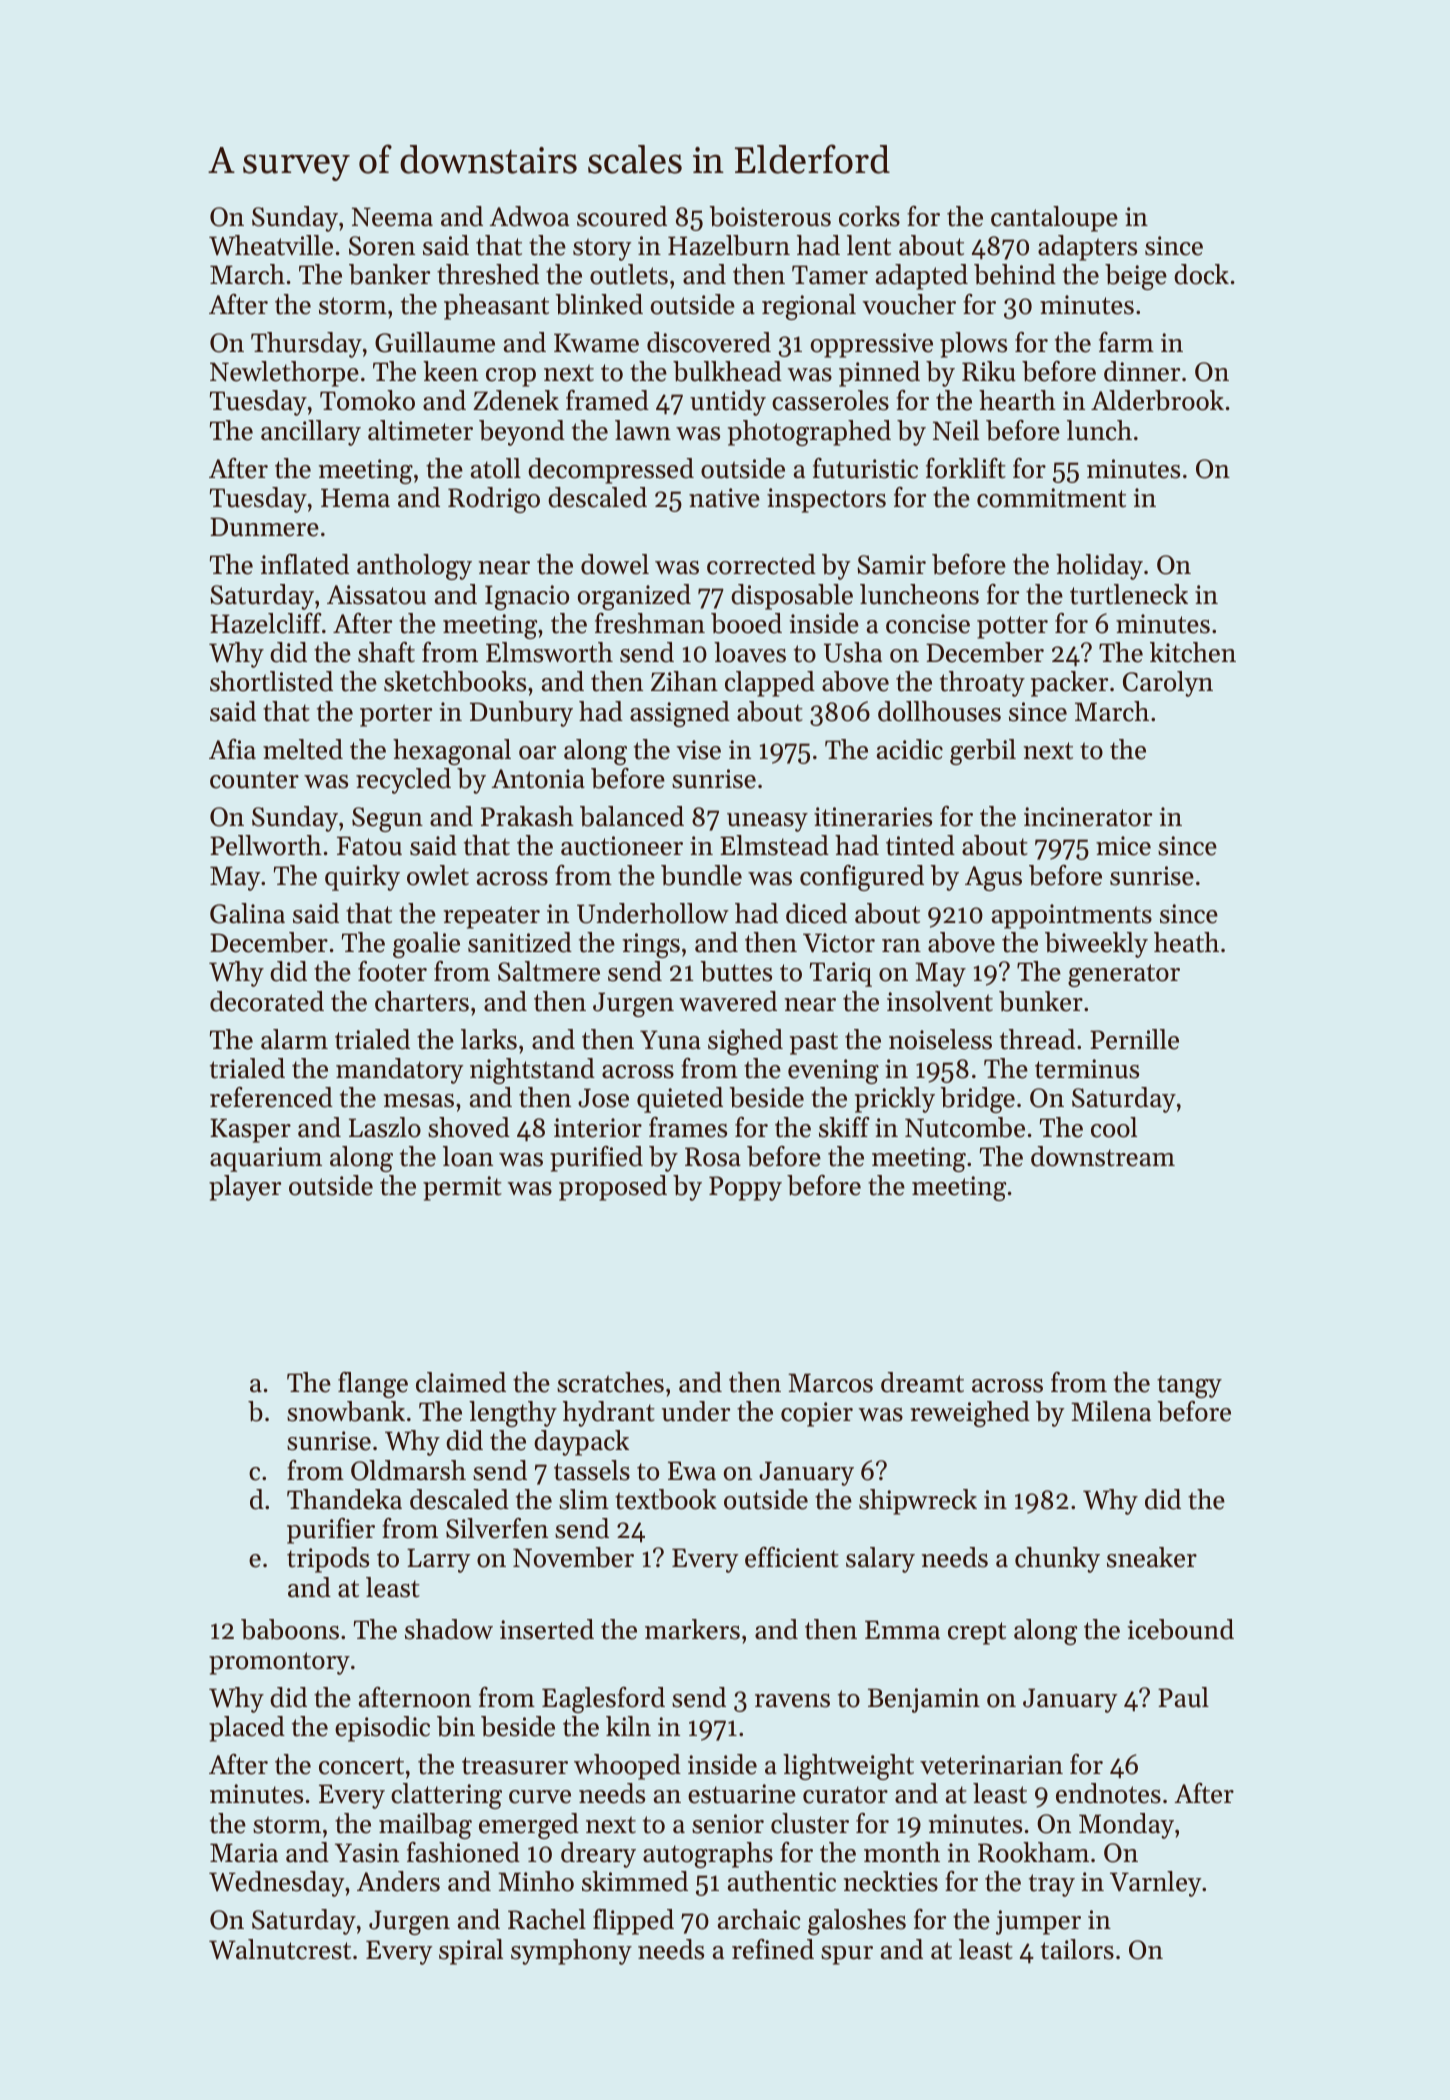 Image resolution: width=1450 pixels, height=2100 pixels. I want to click on shaft, so click(386, 652).
